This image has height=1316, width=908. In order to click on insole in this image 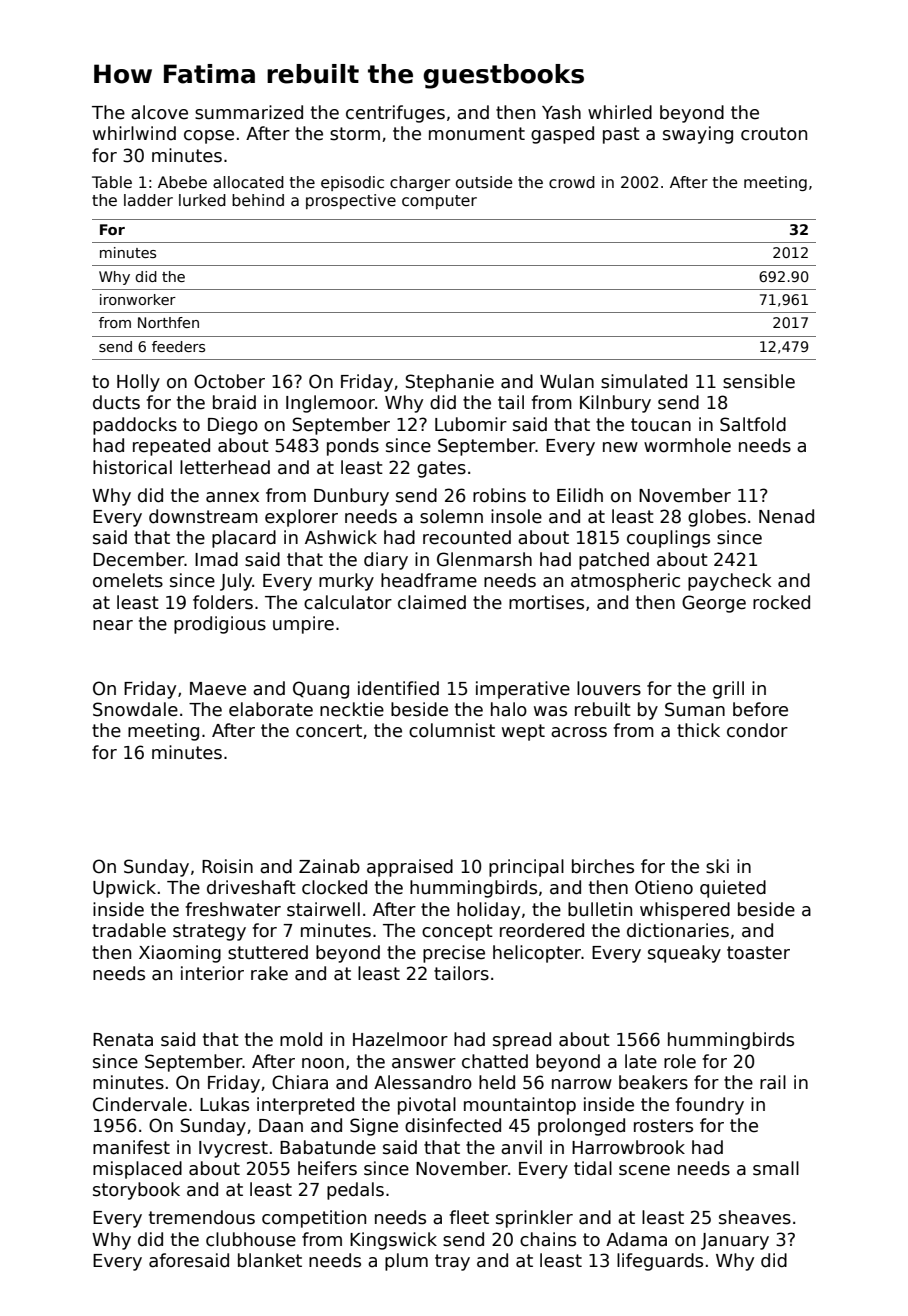, I will do `click(516, 516)`.
